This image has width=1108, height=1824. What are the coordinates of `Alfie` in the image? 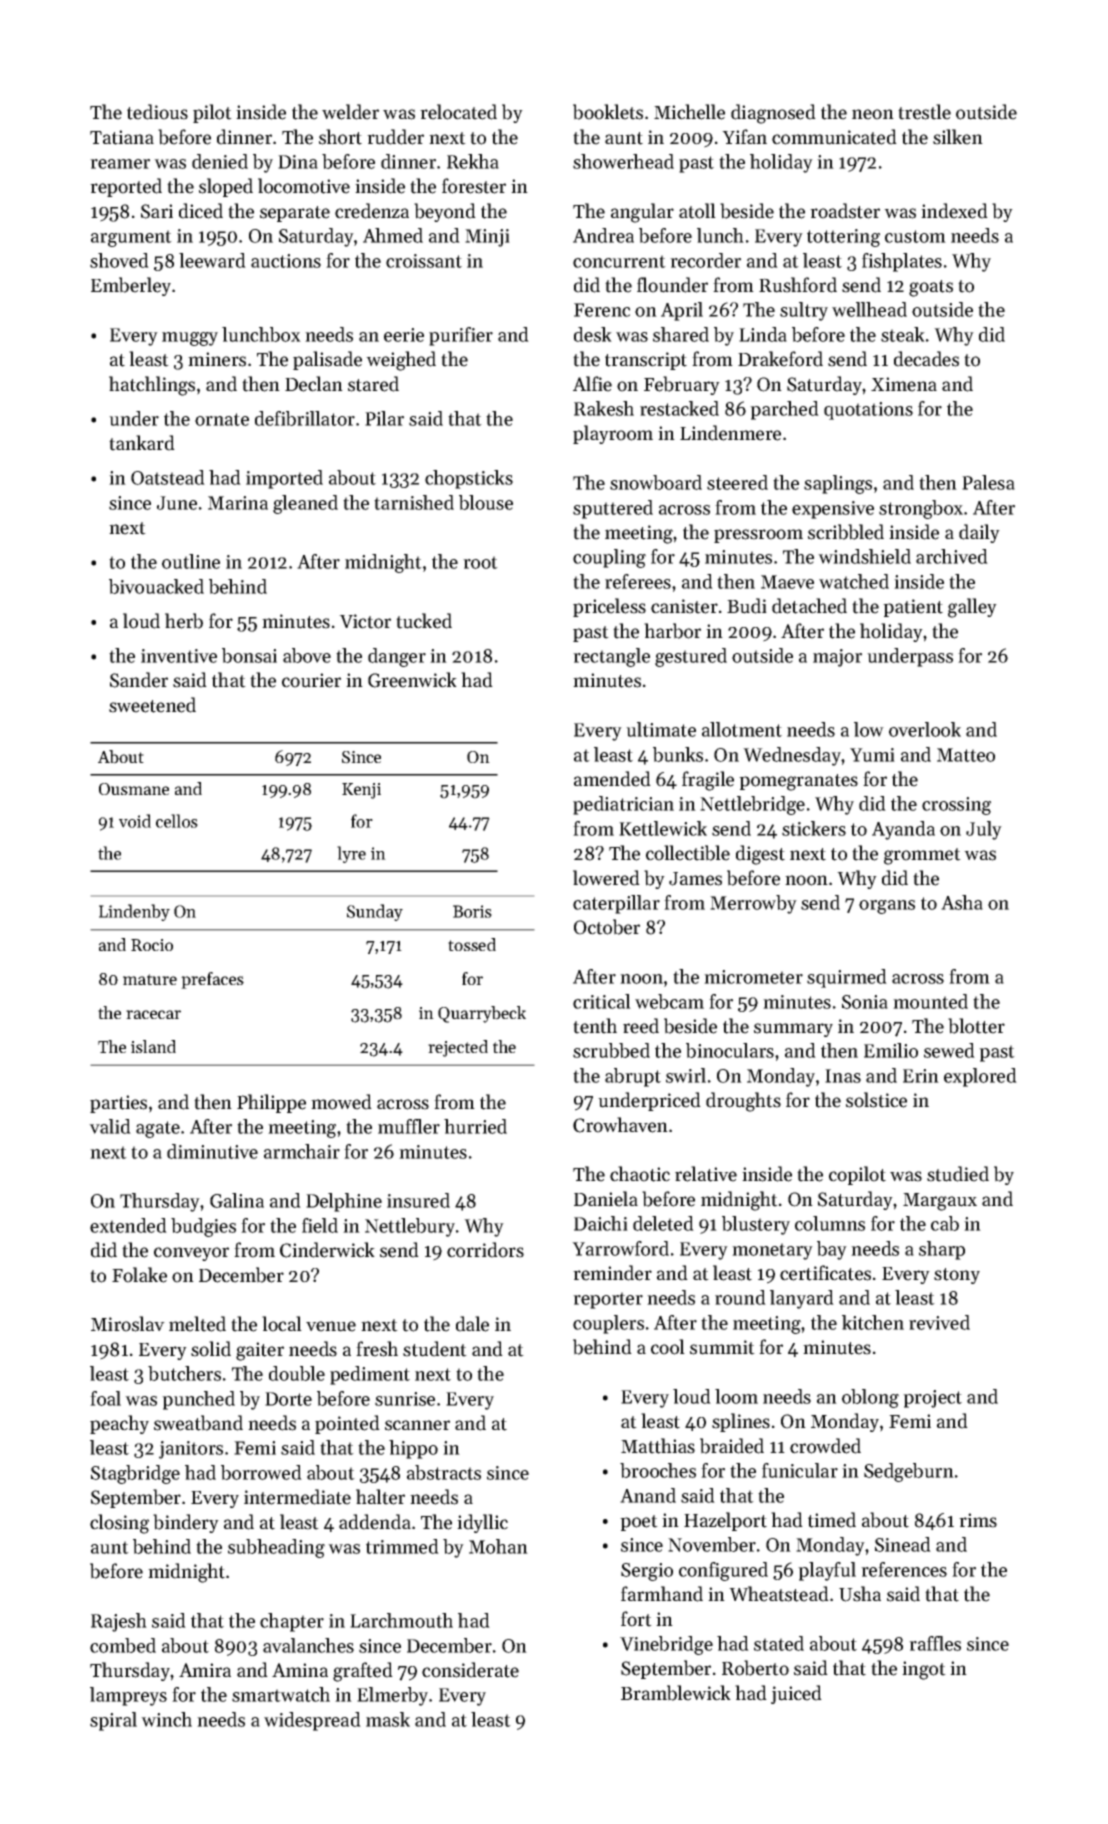 It's located at (592, 384).
